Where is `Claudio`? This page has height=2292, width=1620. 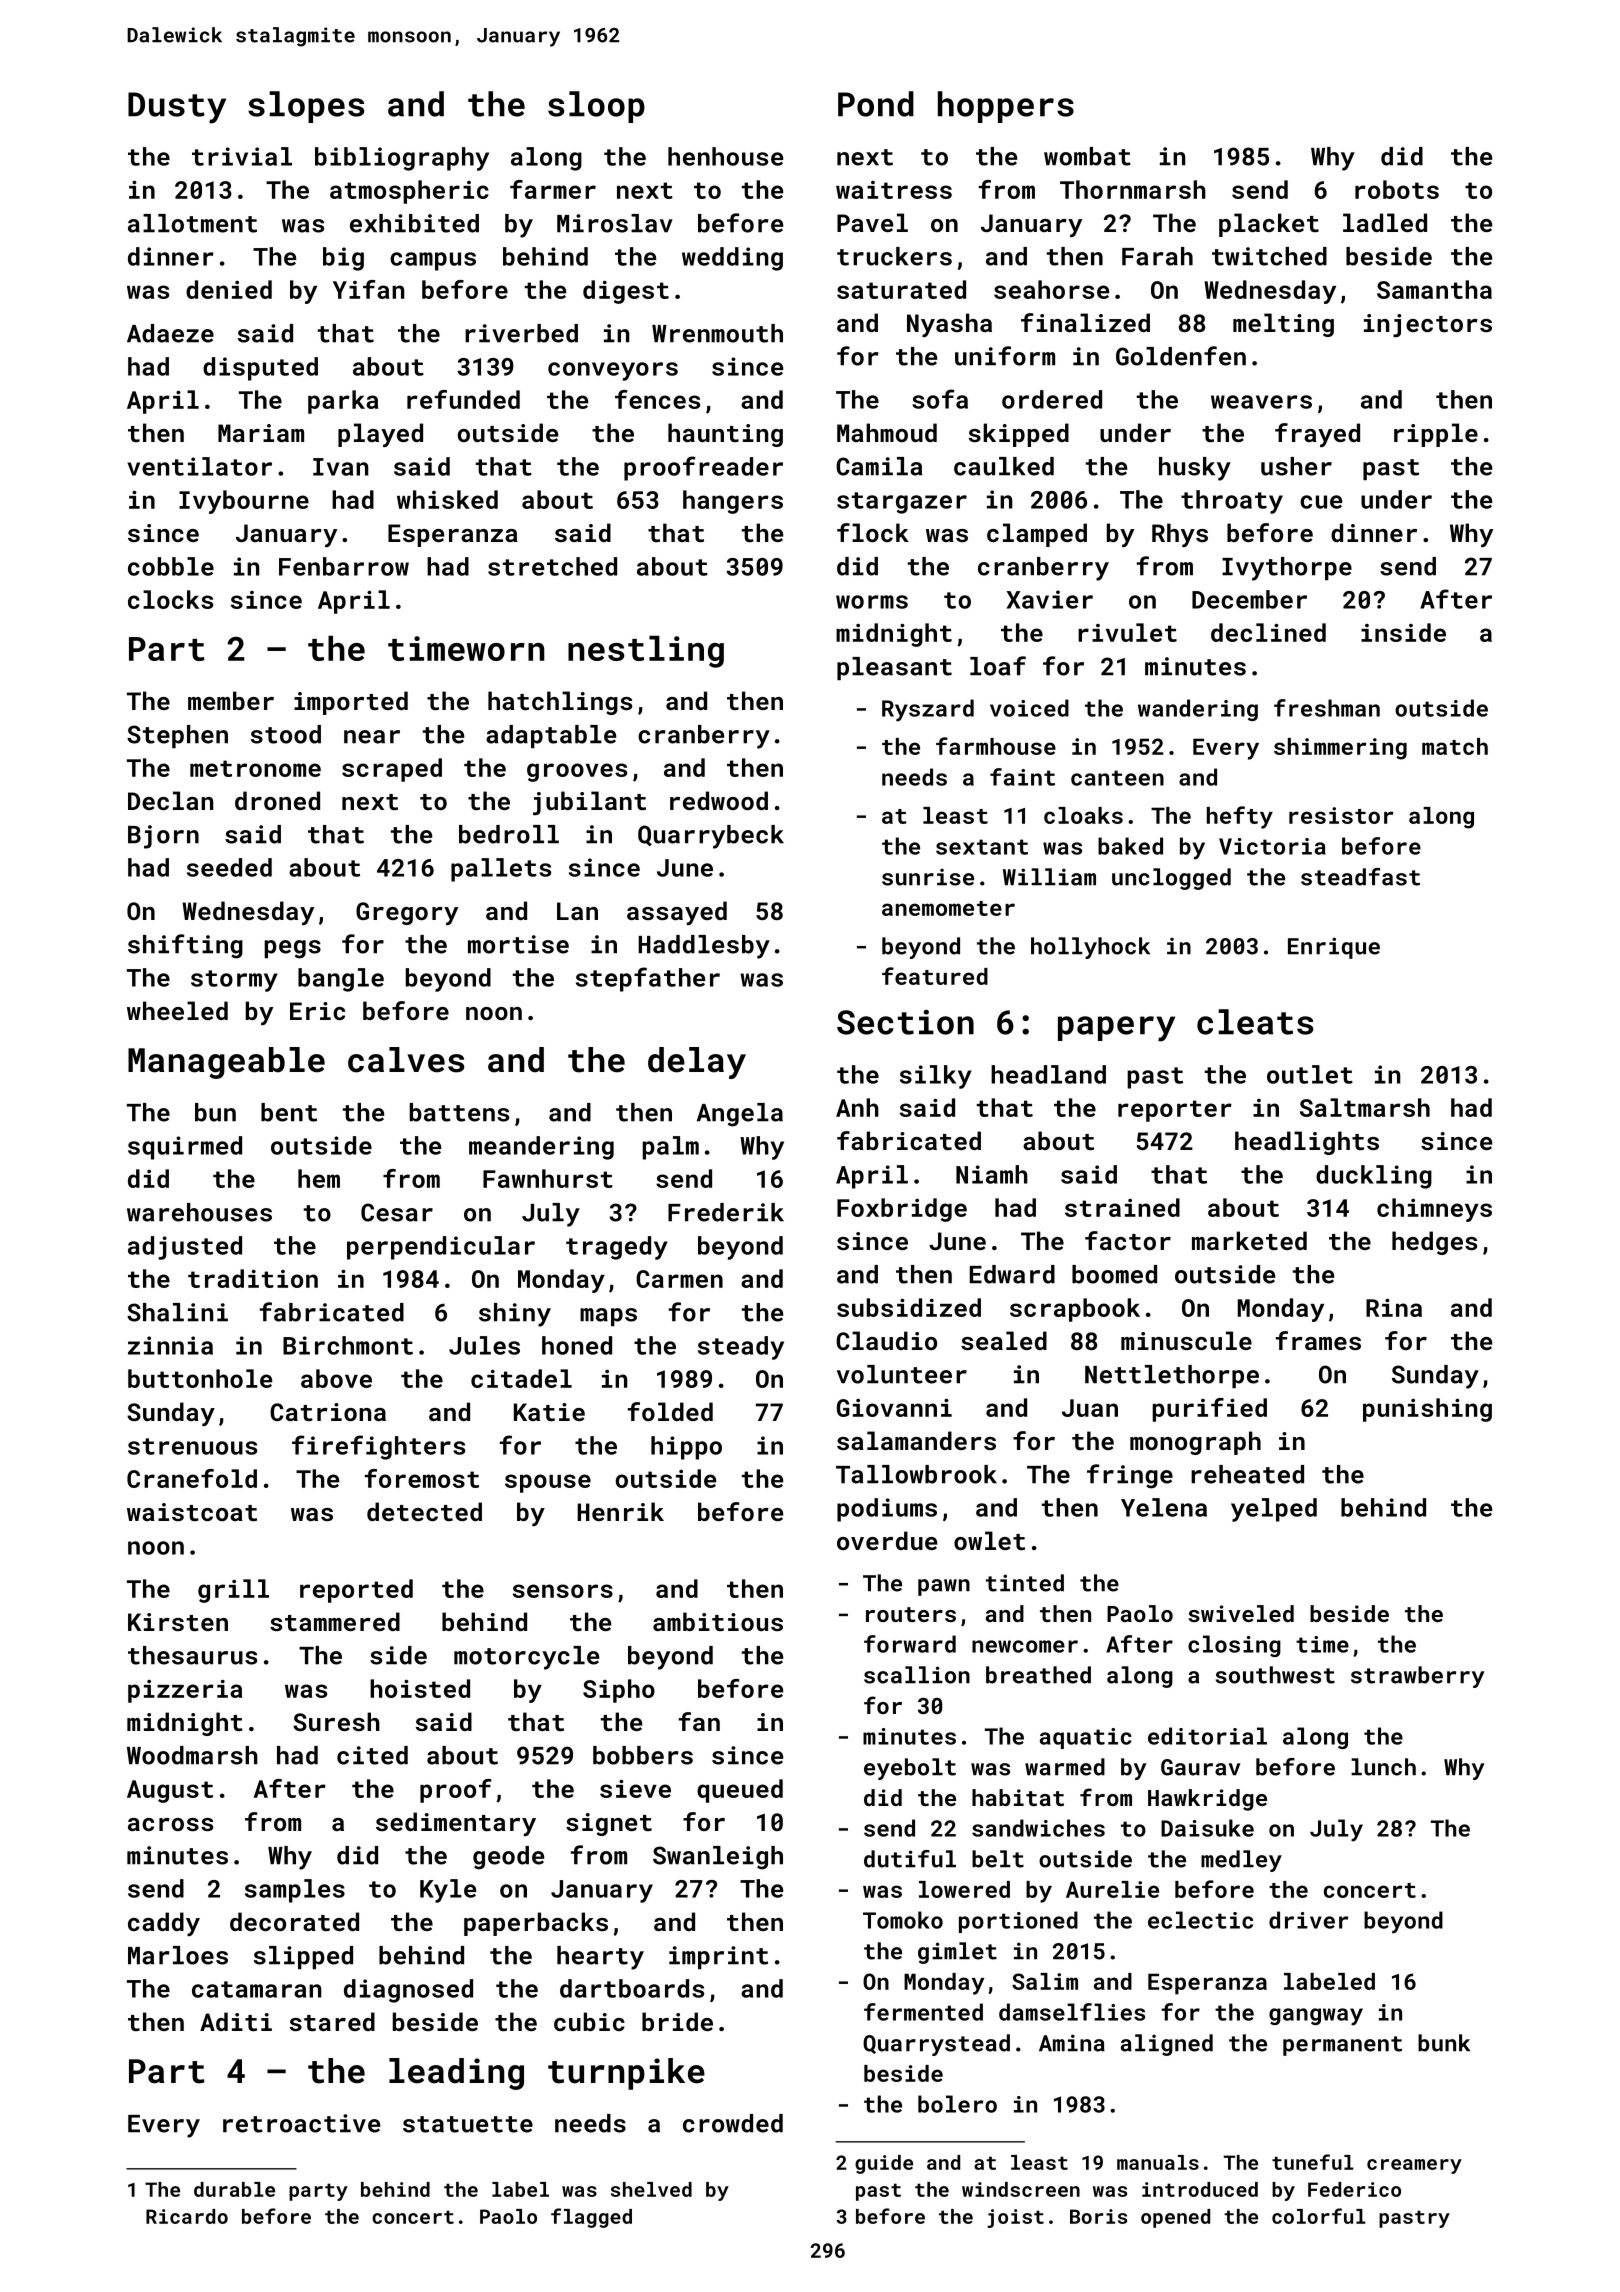 Claudio is located at coordinates (886, 1340).
